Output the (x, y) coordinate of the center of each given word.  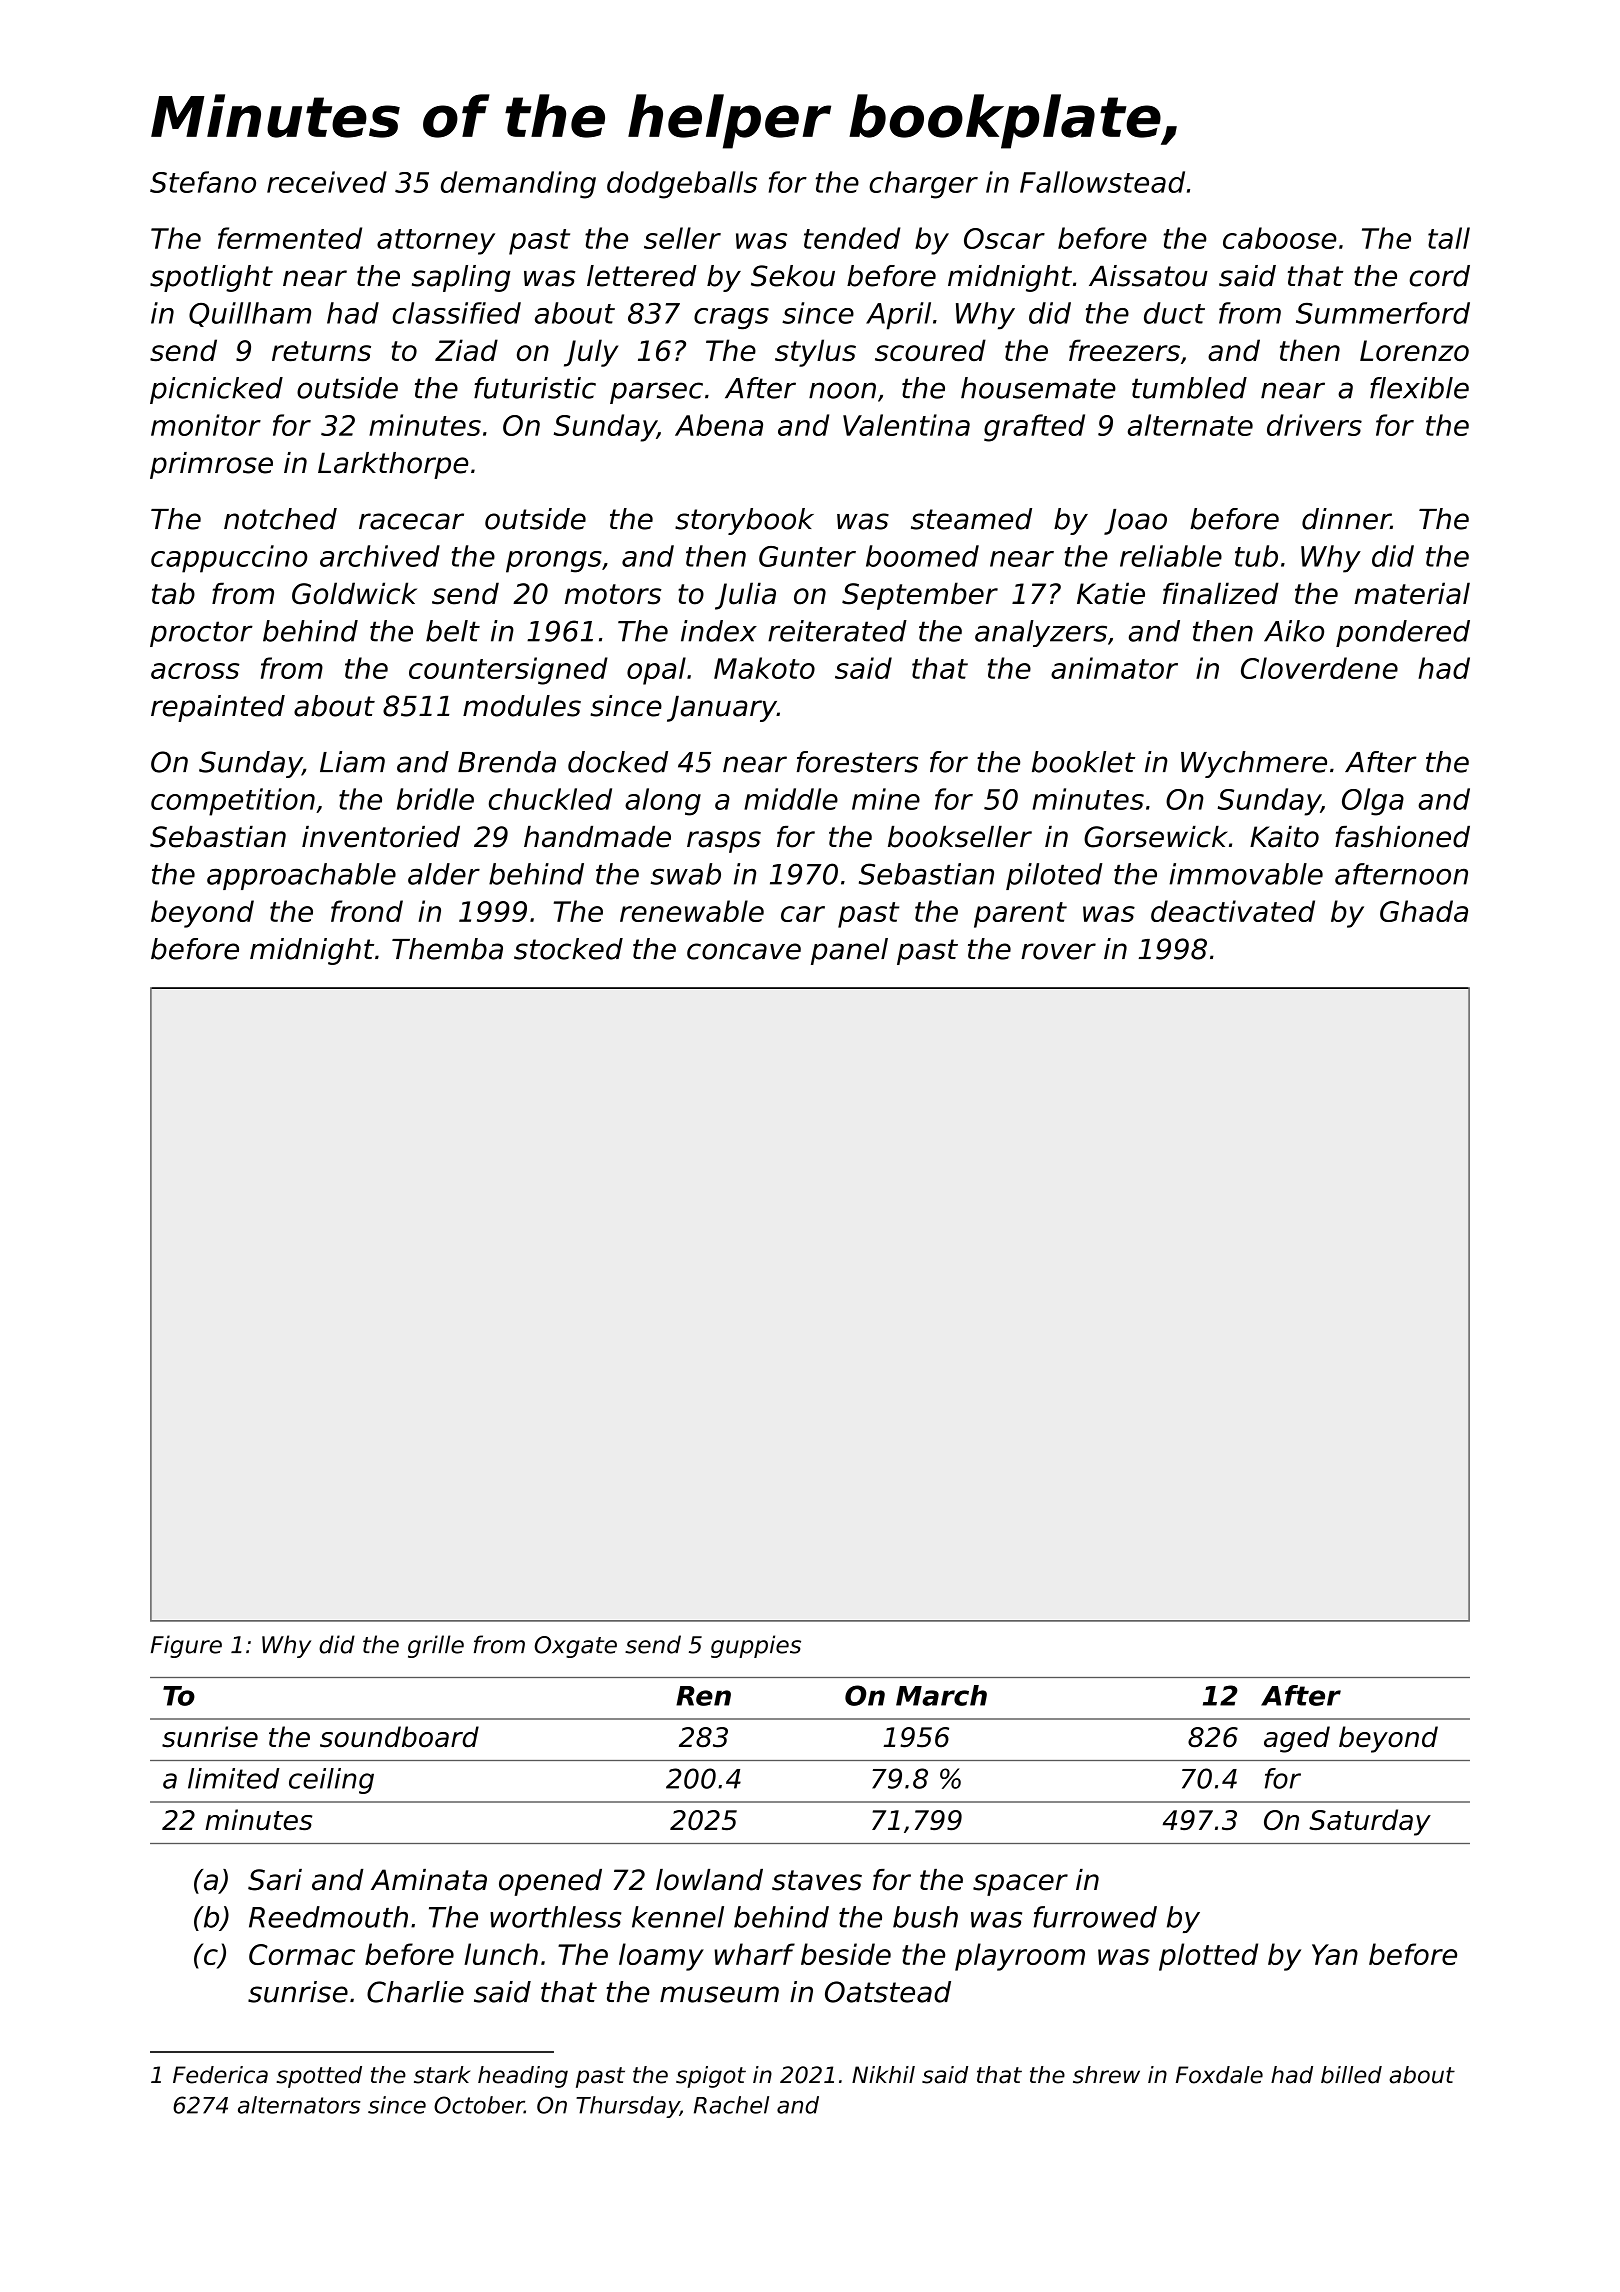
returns (321, 351)
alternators (299, 2105)
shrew (1106, 2075)
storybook (744, 521)
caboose (1280, 238)
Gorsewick (1155, 837)
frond (367, 911)
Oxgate (576, 1647)
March (941, 1695)
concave (744, 951)
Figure (186, 1646)
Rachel (731, 2105)
